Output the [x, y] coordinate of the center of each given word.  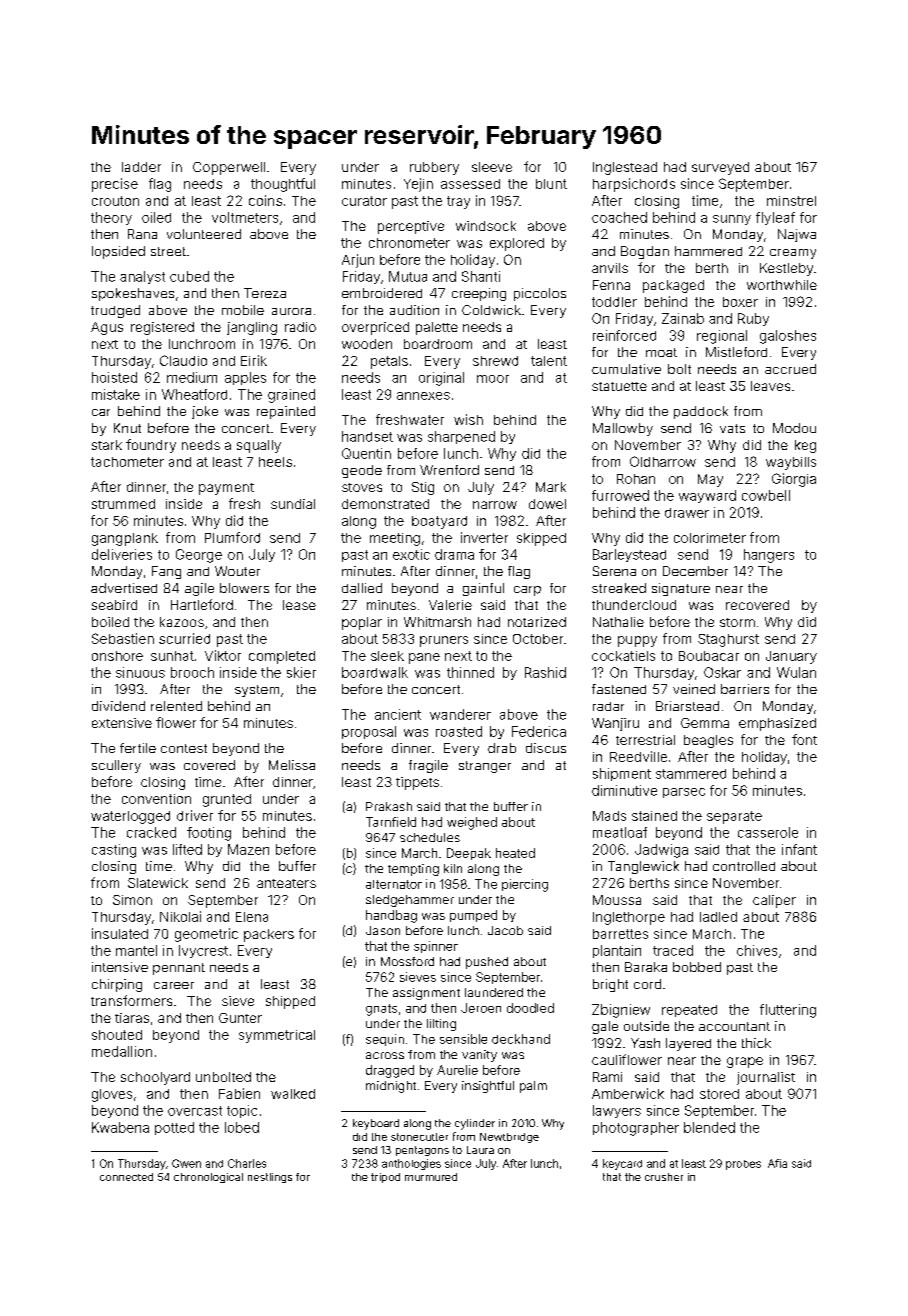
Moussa [617, 900]
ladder [141, 167]
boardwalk [375, 672]
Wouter [237, 571]
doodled [530, 1008]
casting [114, 851]
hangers [769, 556]
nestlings [270, 1178]
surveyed [720, 168]
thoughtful [283, 185]
